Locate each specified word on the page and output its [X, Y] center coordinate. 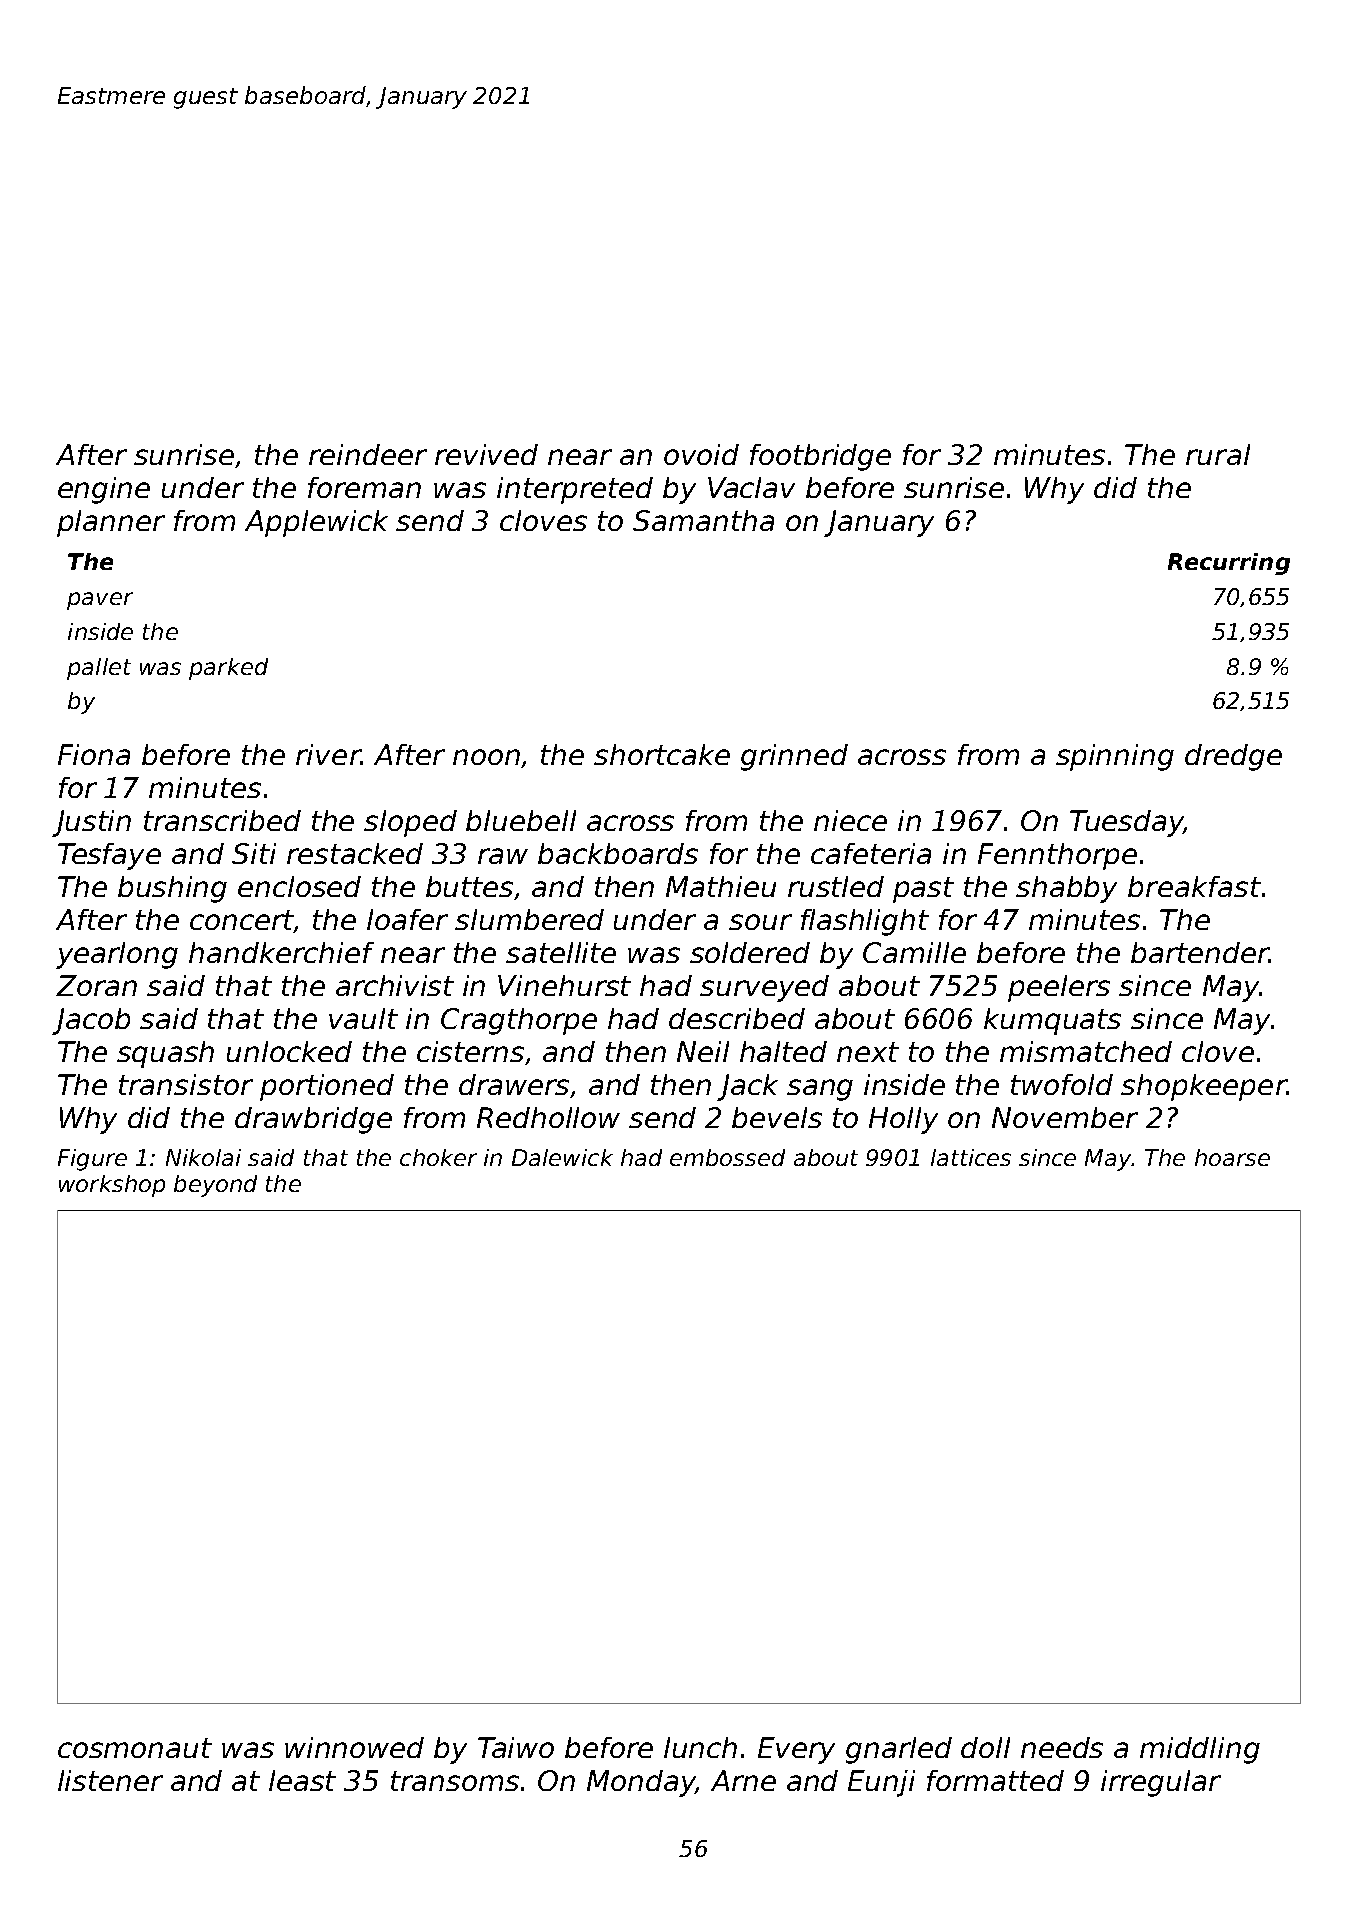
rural [1218, 454]
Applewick [316, 523]
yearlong [117, 955]
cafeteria [871, 853]
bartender [1200, 952]
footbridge [820, 457]
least [302, 1780]
